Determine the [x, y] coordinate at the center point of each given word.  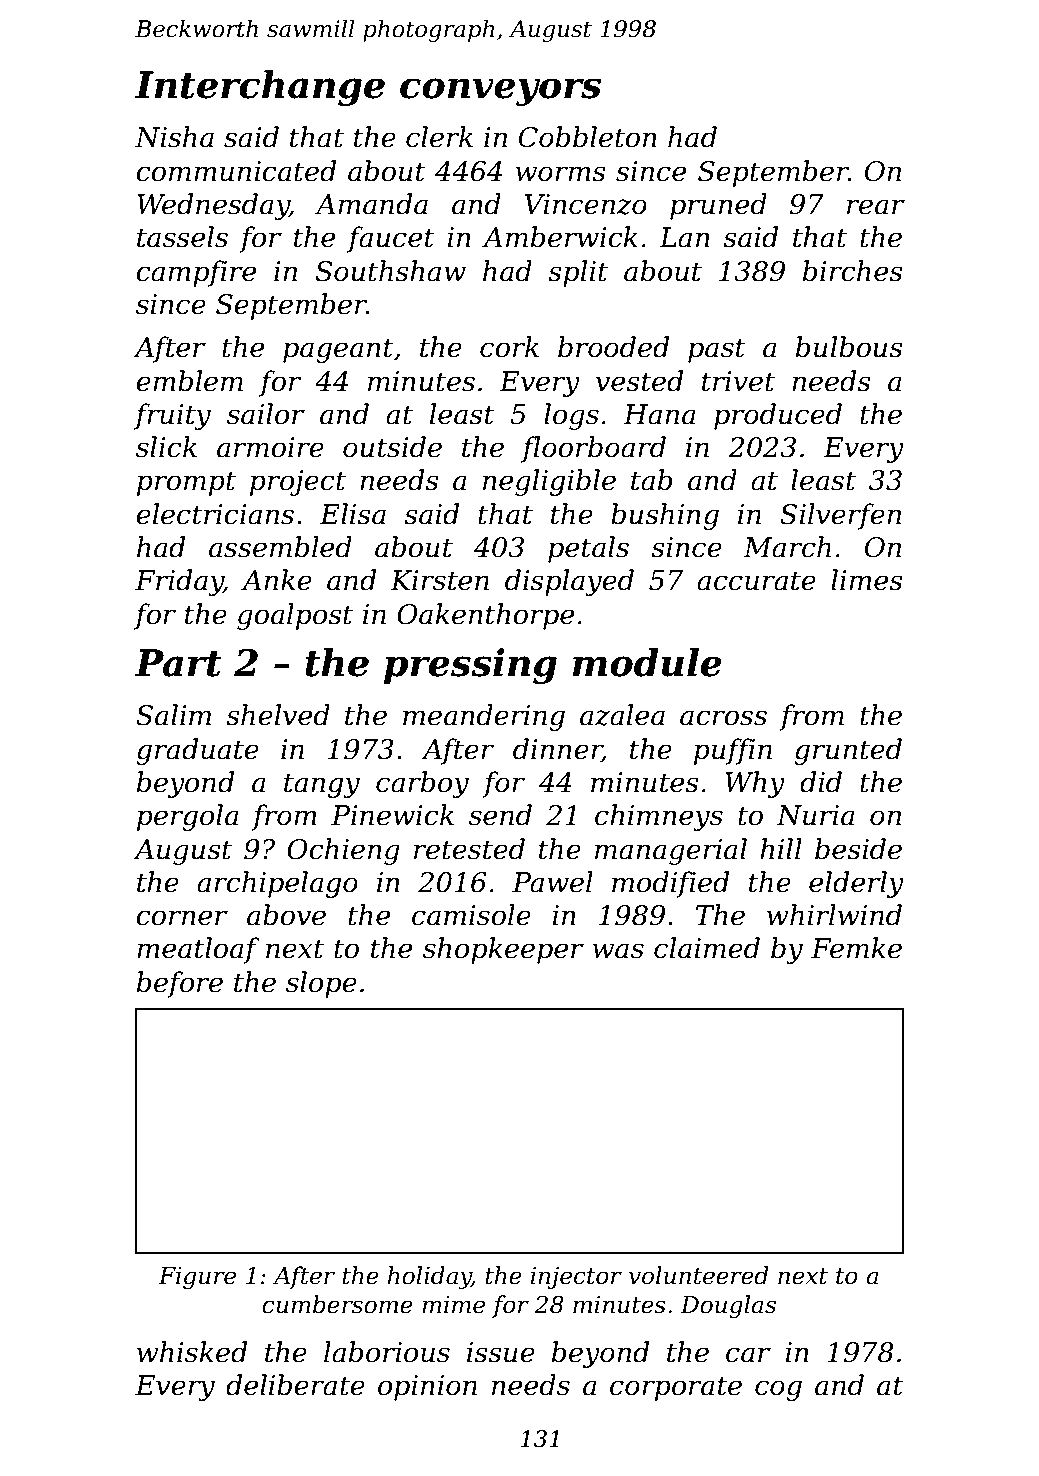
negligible [549, 482]
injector [576, 1278]
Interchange [260, 88]
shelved [278, 715]
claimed [707, 948]
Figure [197, 1278]
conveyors [500, 92]
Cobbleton [588, 137]
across [723, 718]
